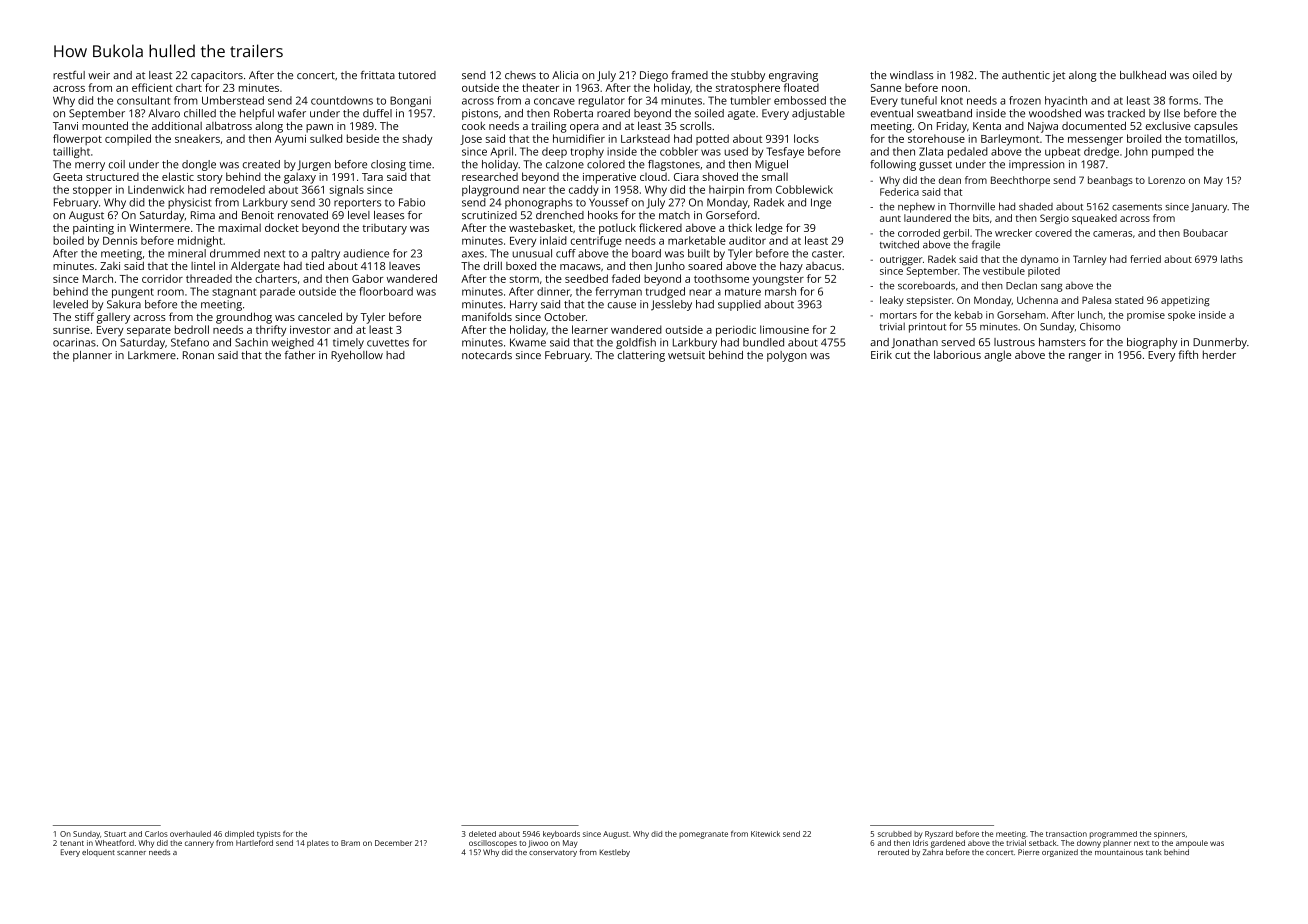  Describe the element at coordinates (261, 164) in the document. I see `created` at that location.
